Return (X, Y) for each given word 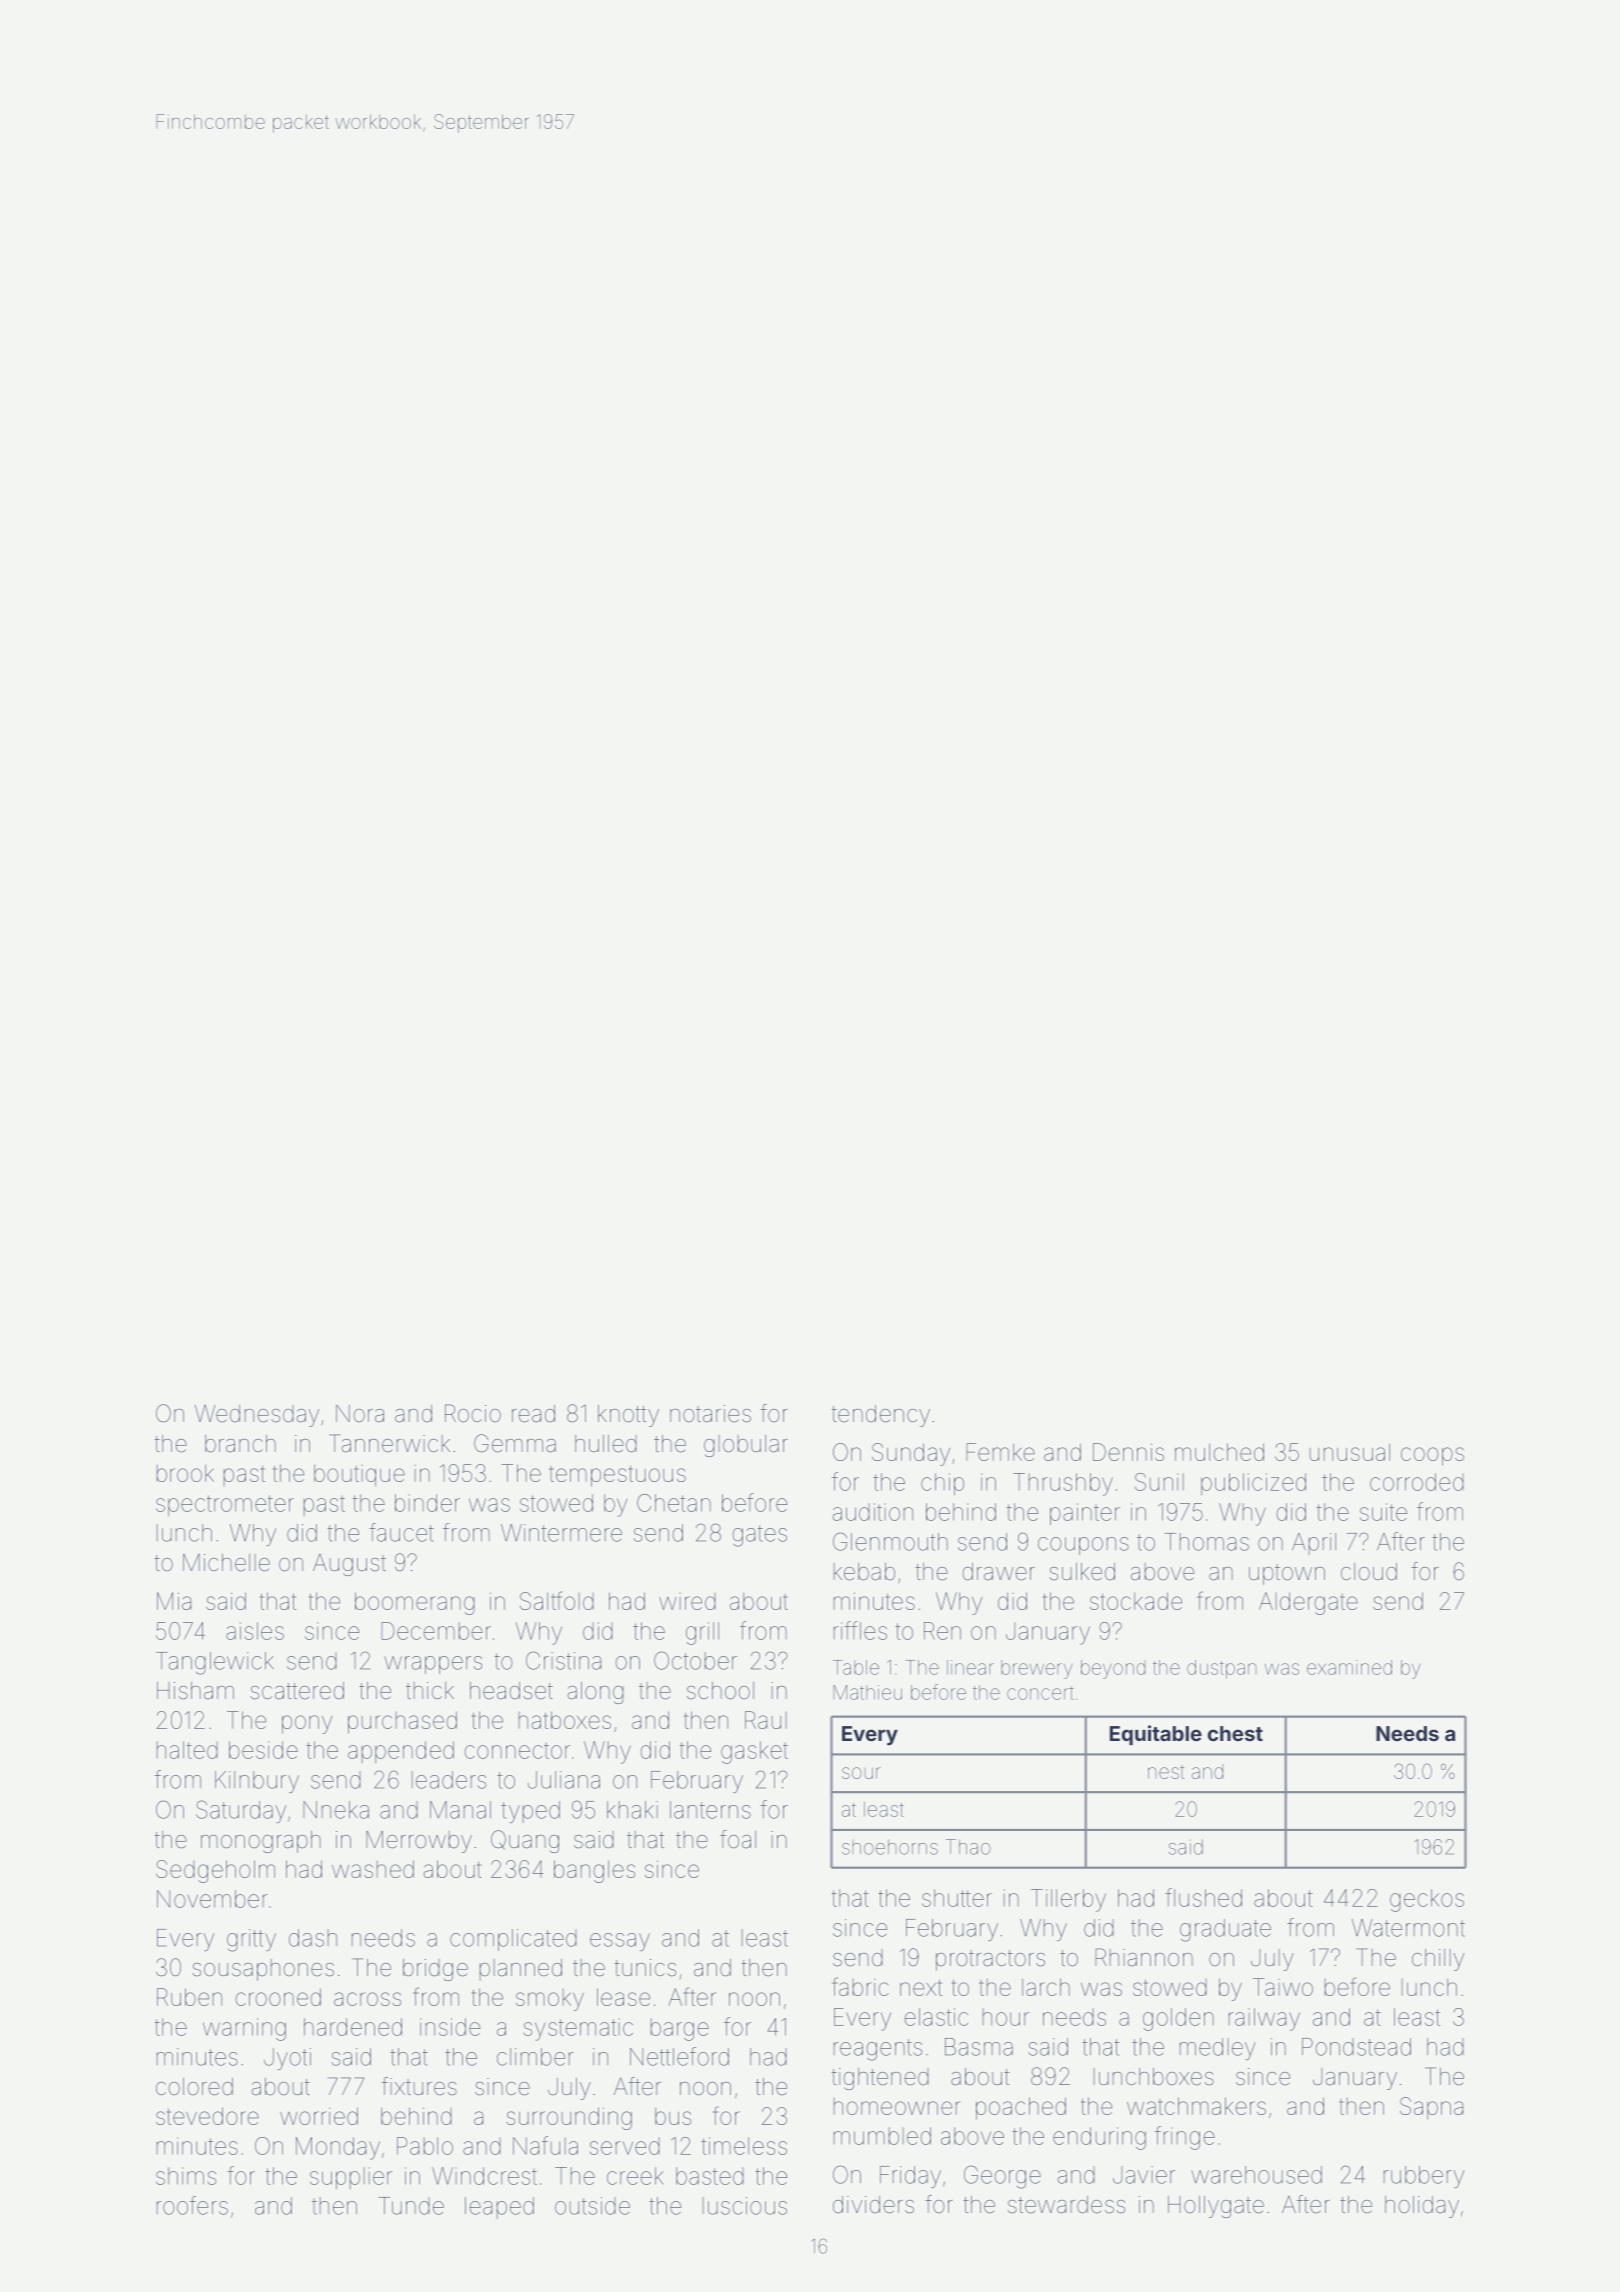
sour (861, 1773)
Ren (942, 1631)
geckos (1427, 1900)
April (1314, 1544)
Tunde (411, 2206)
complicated (513, 1940)
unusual (1350, 1452)
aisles (255, 1631)
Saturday (241, 1811)
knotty (628, 1416)
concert (1040, 1693)
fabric (860, 1986)
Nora (360, 1414)
